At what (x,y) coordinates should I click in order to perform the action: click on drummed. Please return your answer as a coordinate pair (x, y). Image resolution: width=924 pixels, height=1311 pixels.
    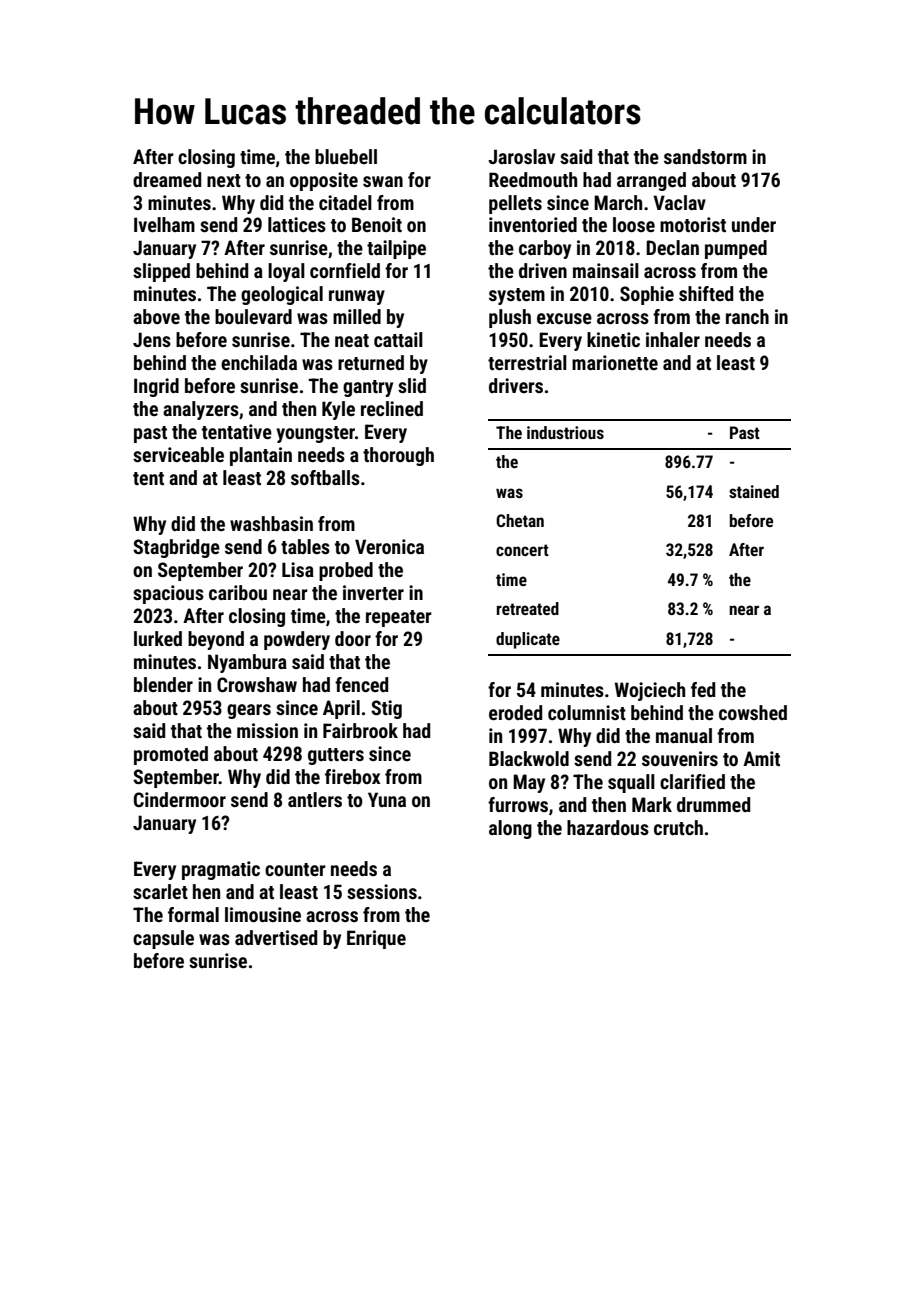
    Looking at the image, I should click on (713, 804).
